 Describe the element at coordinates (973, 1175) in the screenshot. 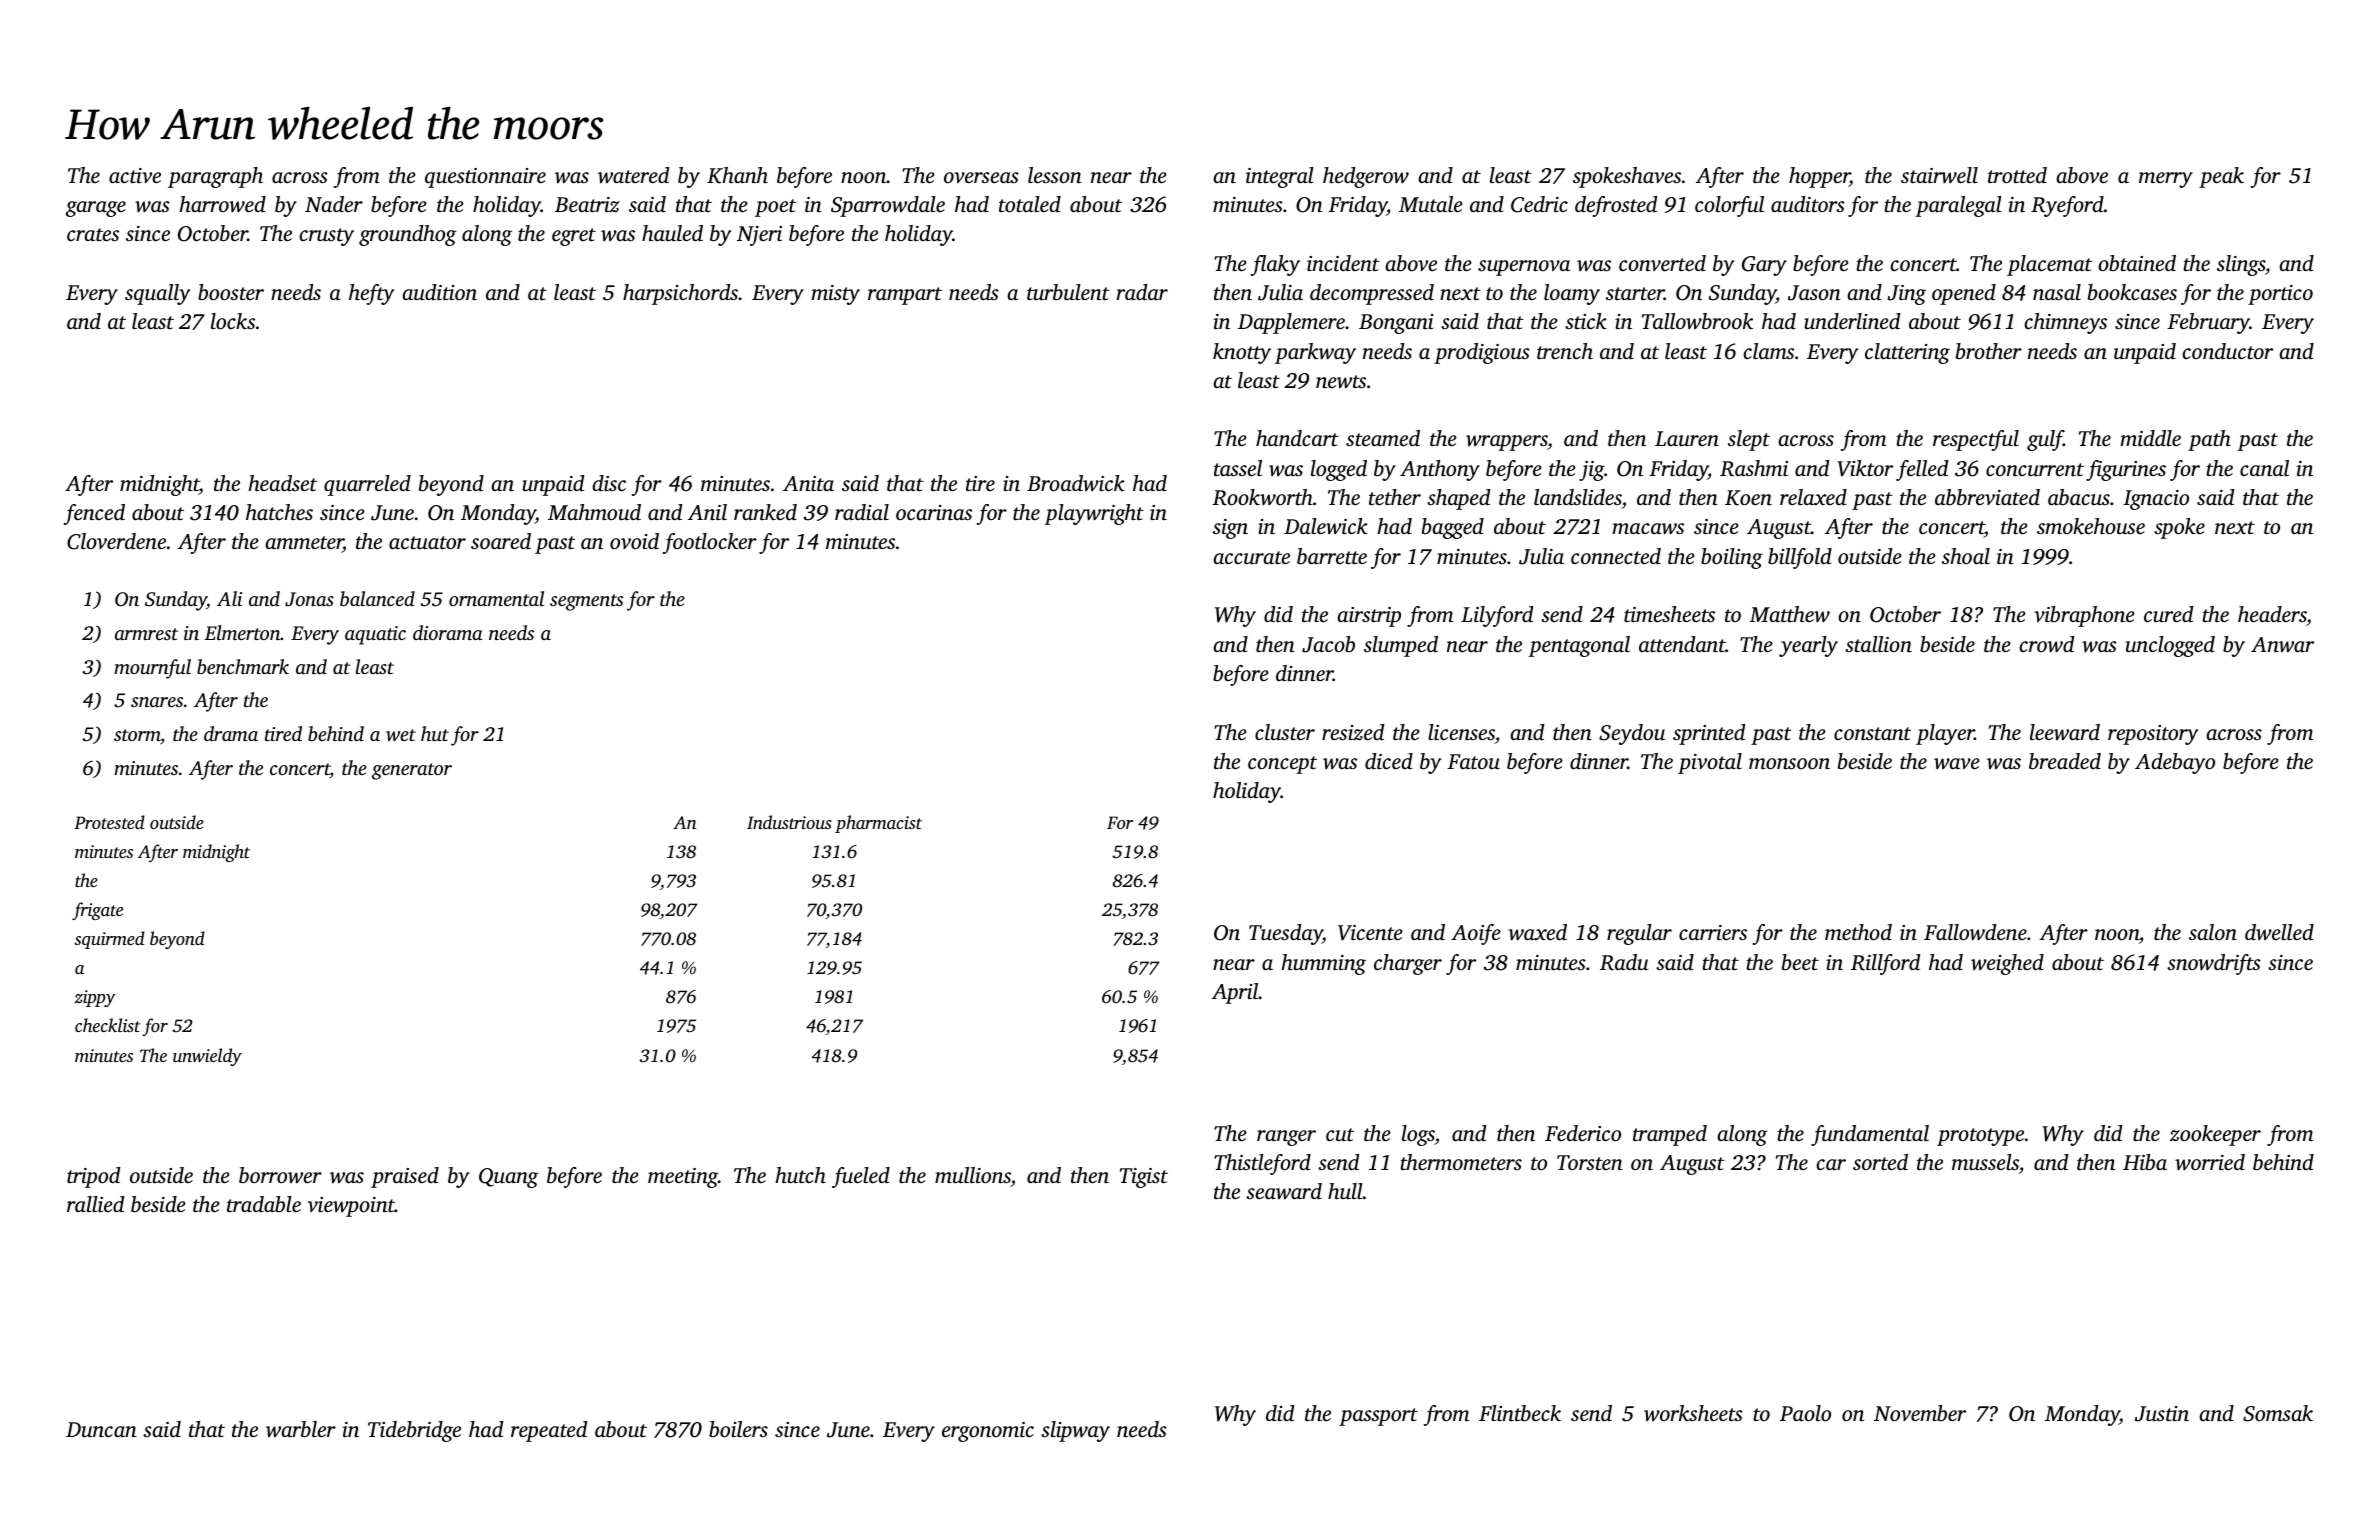

I see `mullions` at that location.
